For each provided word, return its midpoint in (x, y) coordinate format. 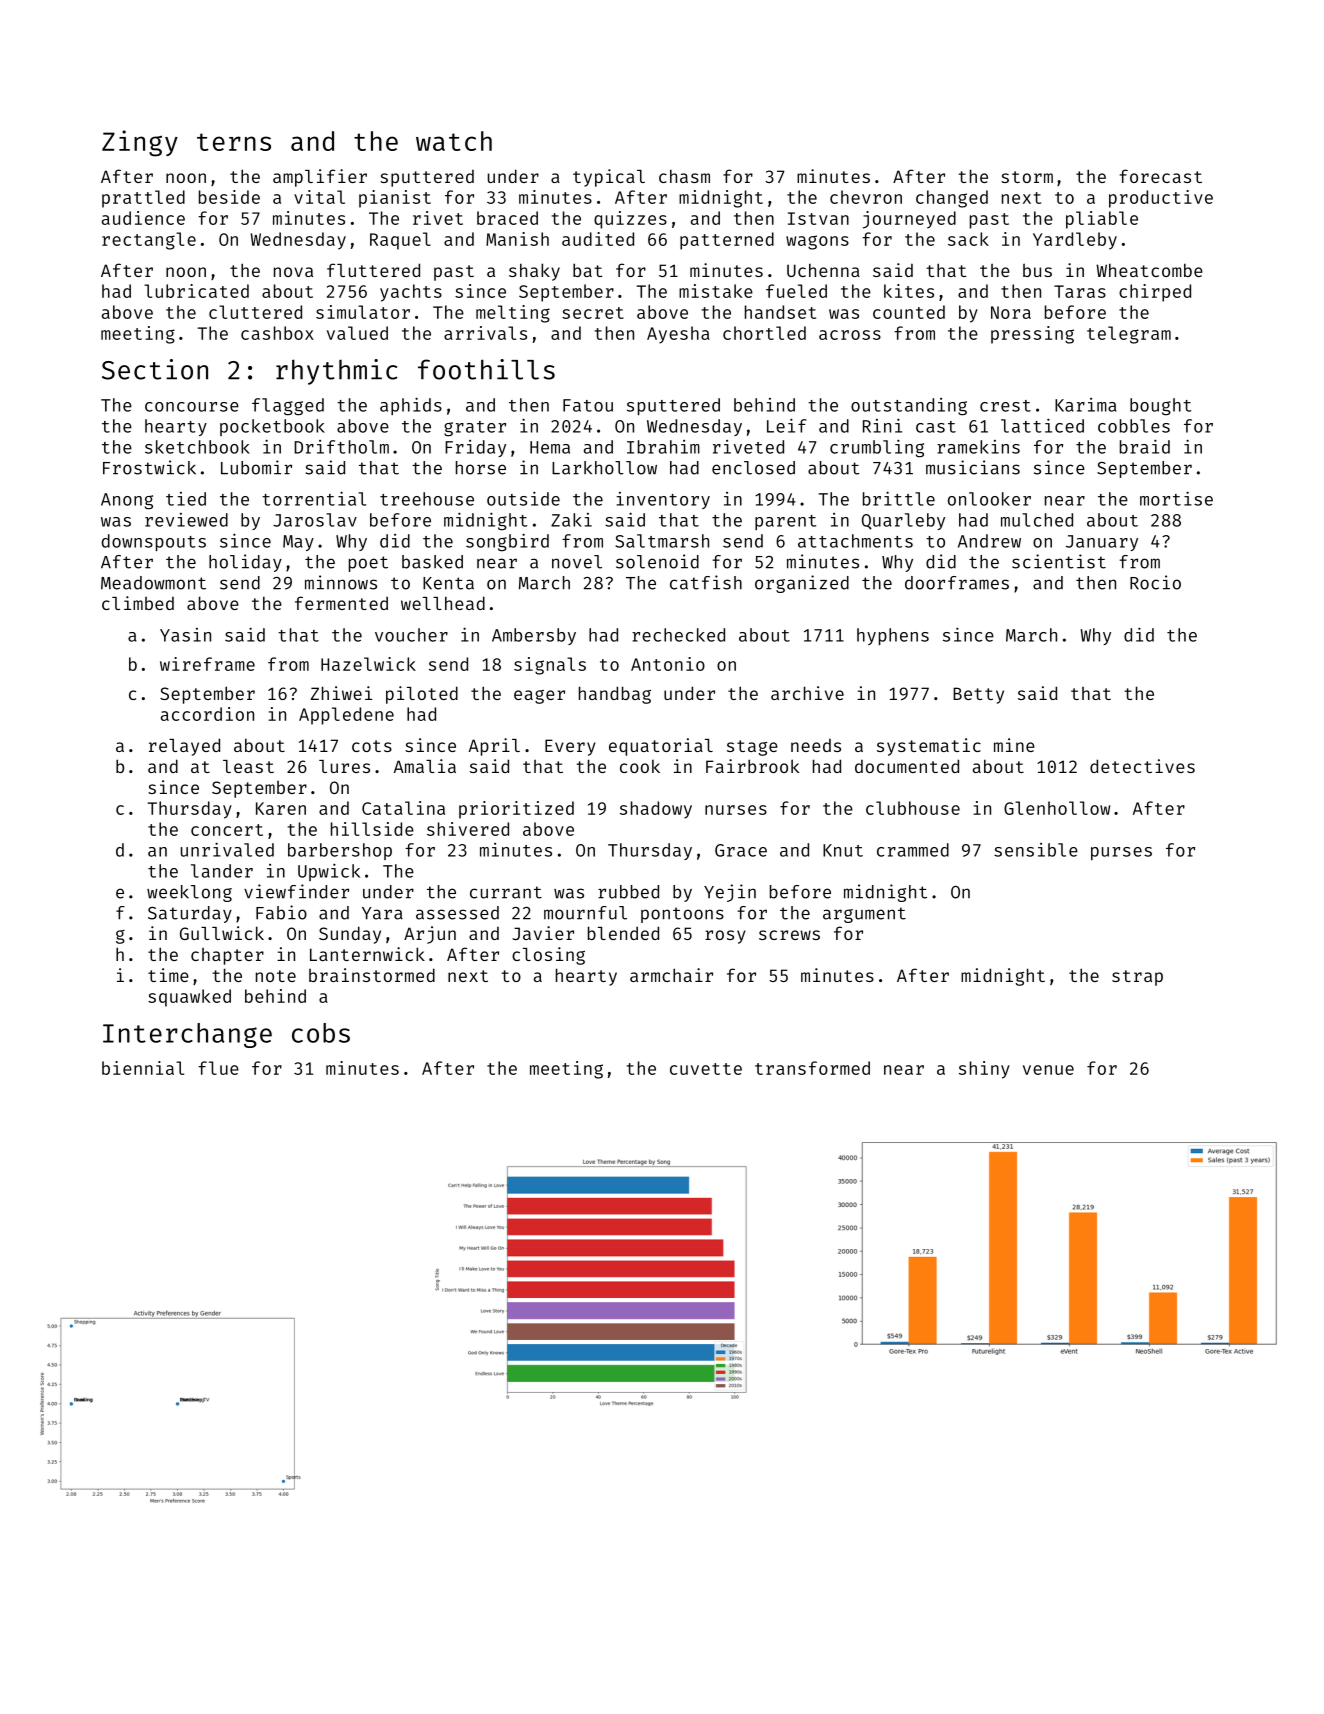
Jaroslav (315, 520)
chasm (684, 176)
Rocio (1155, 582)
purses (1121, 853)
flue (218, 1068)
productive (1161, 199)
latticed (1042, 425)
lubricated (196, 291)
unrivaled (227, 849)
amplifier (320, 178)
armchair (671, 975)
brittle (899, 498)
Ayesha (678, 335)
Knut (843, 850)
